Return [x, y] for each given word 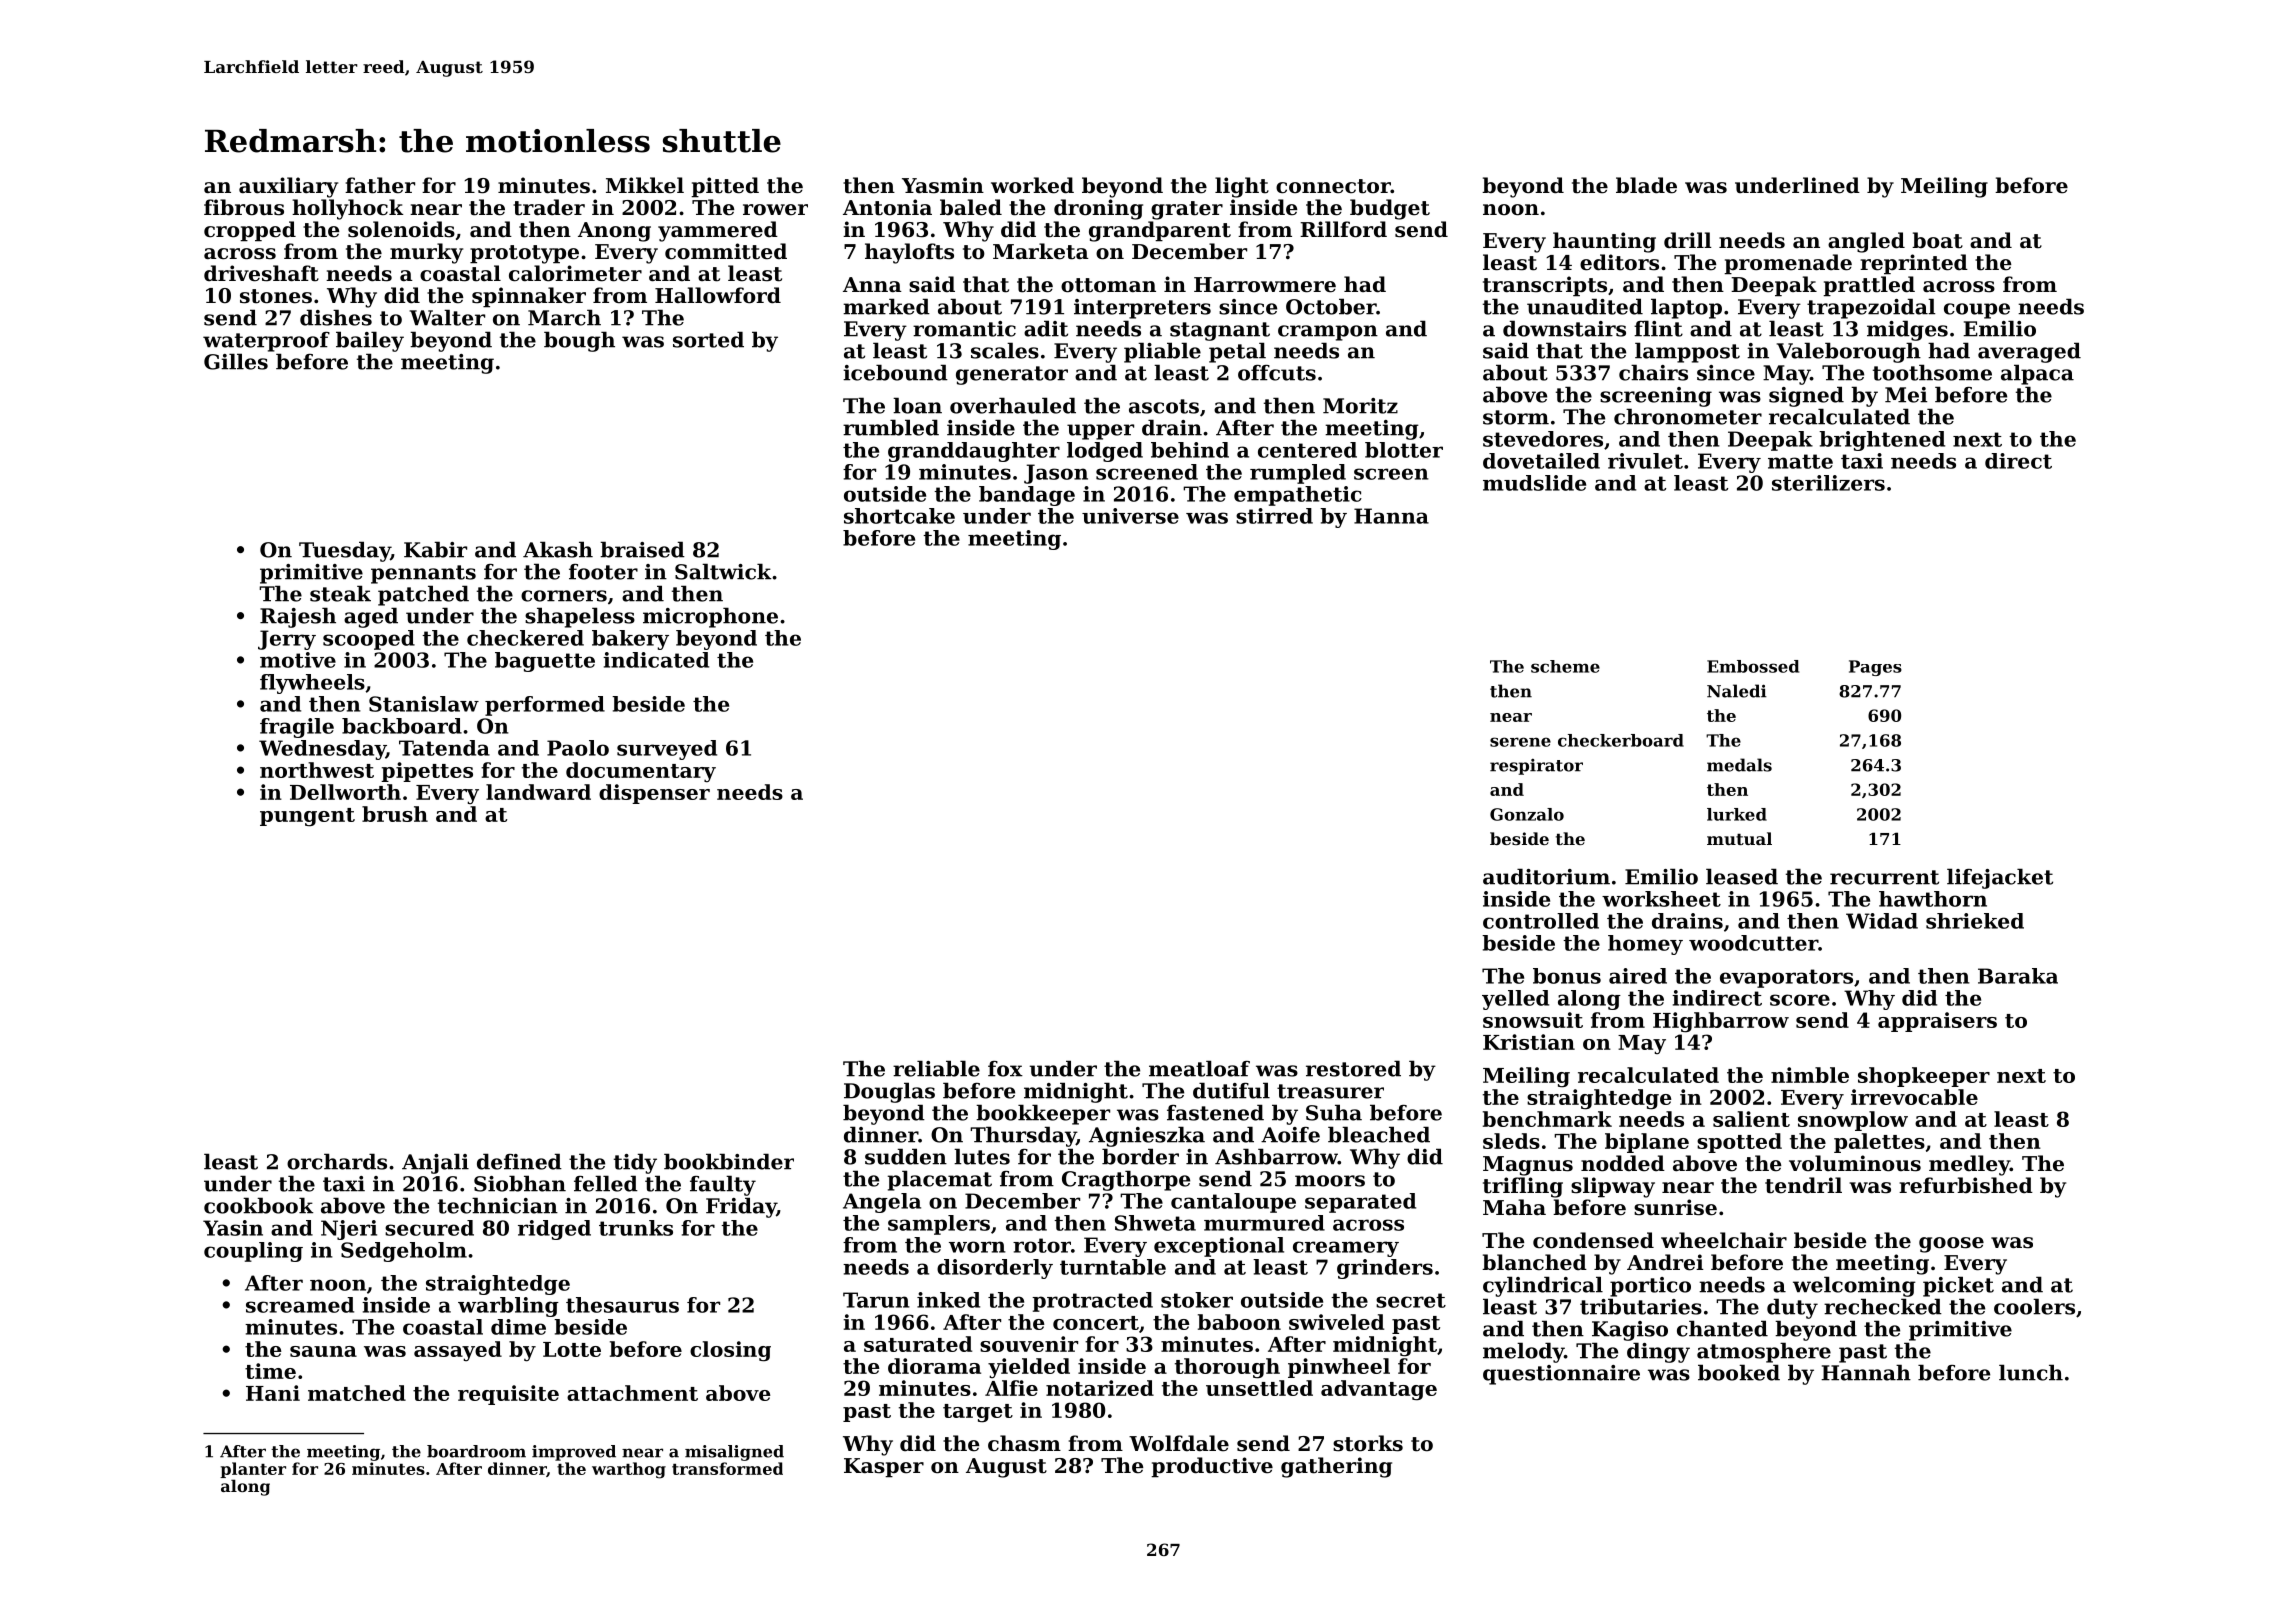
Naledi [1737, 691]
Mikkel [645, 185]
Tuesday [345, 551]
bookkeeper [1043, 1114]
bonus [1567, 976]
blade [1646, 185]
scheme [1565, 666]
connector [1333, 186]
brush [395, 814]
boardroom [476, 1451]
